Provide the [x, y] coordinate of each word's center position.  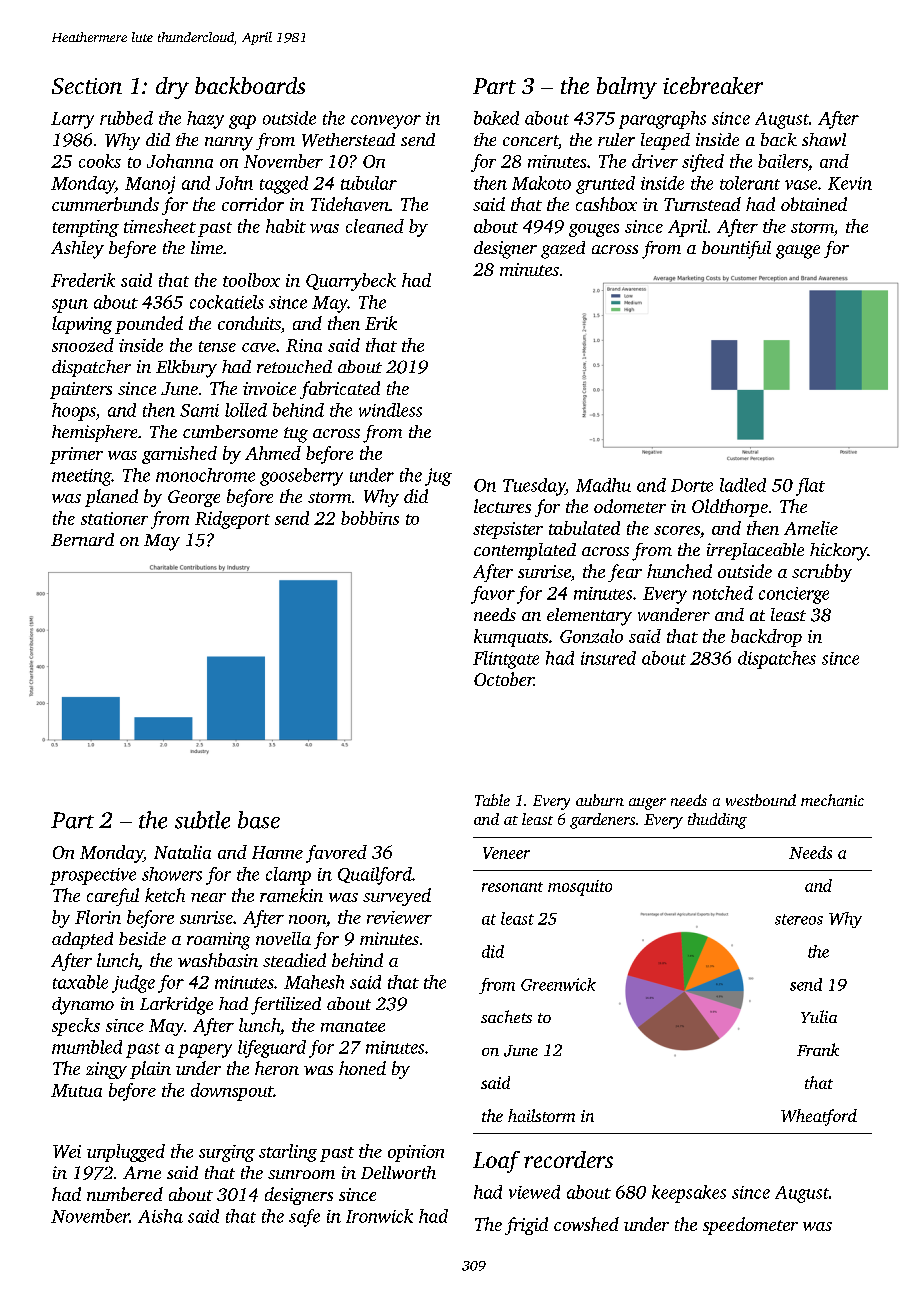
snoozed [83, 345]
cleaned [375, 226]
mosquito [580, 888]
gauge [798, 252]
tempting [86, 228]
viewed [534, 1192]
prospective [93, 876]
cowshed [586, 1224]
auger [647, 804]
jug [438, 477]
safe [304, 1218]
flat [810, 487]
